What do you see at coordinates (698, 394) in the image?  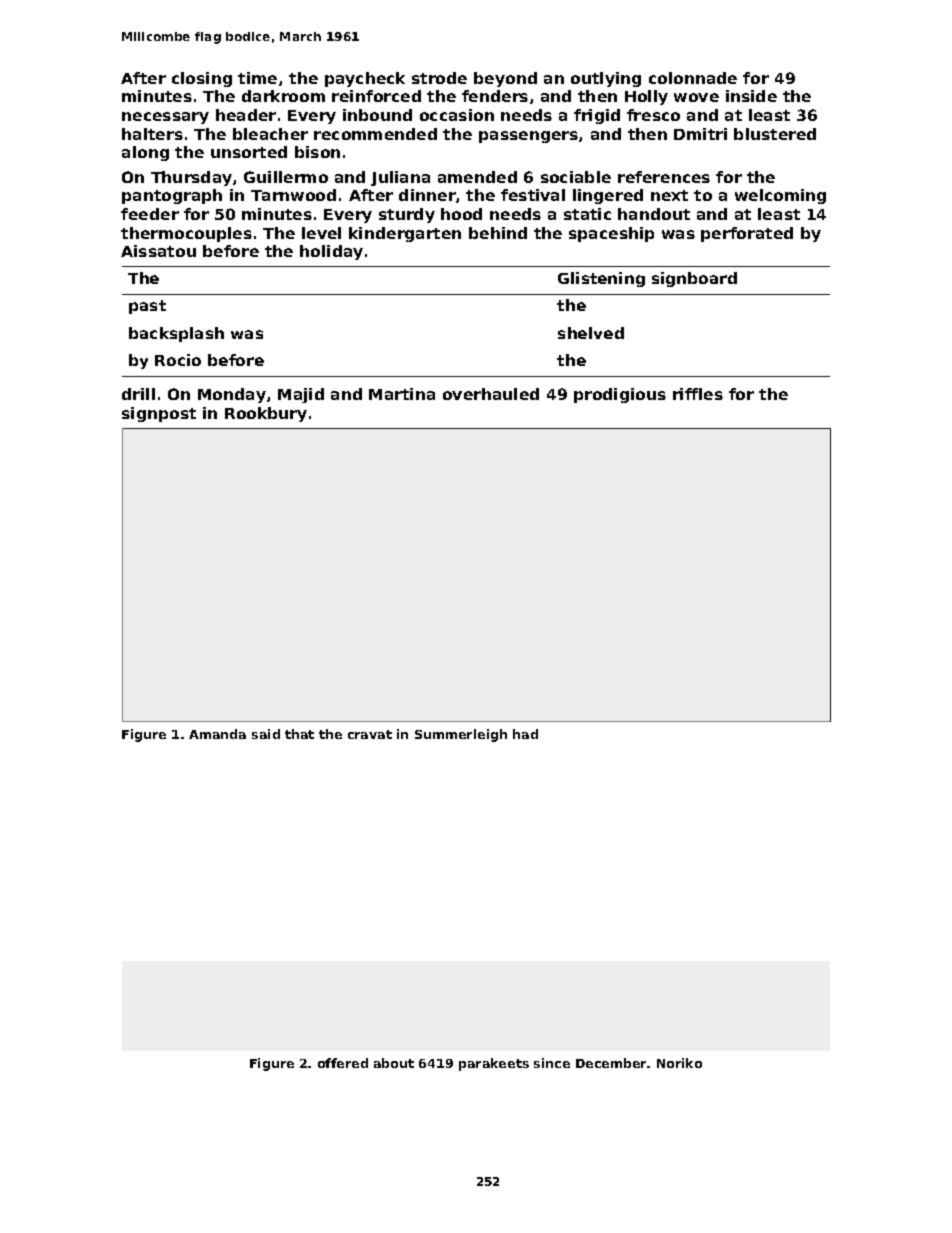 I see `riffles` at bounding box center [698, 394].
